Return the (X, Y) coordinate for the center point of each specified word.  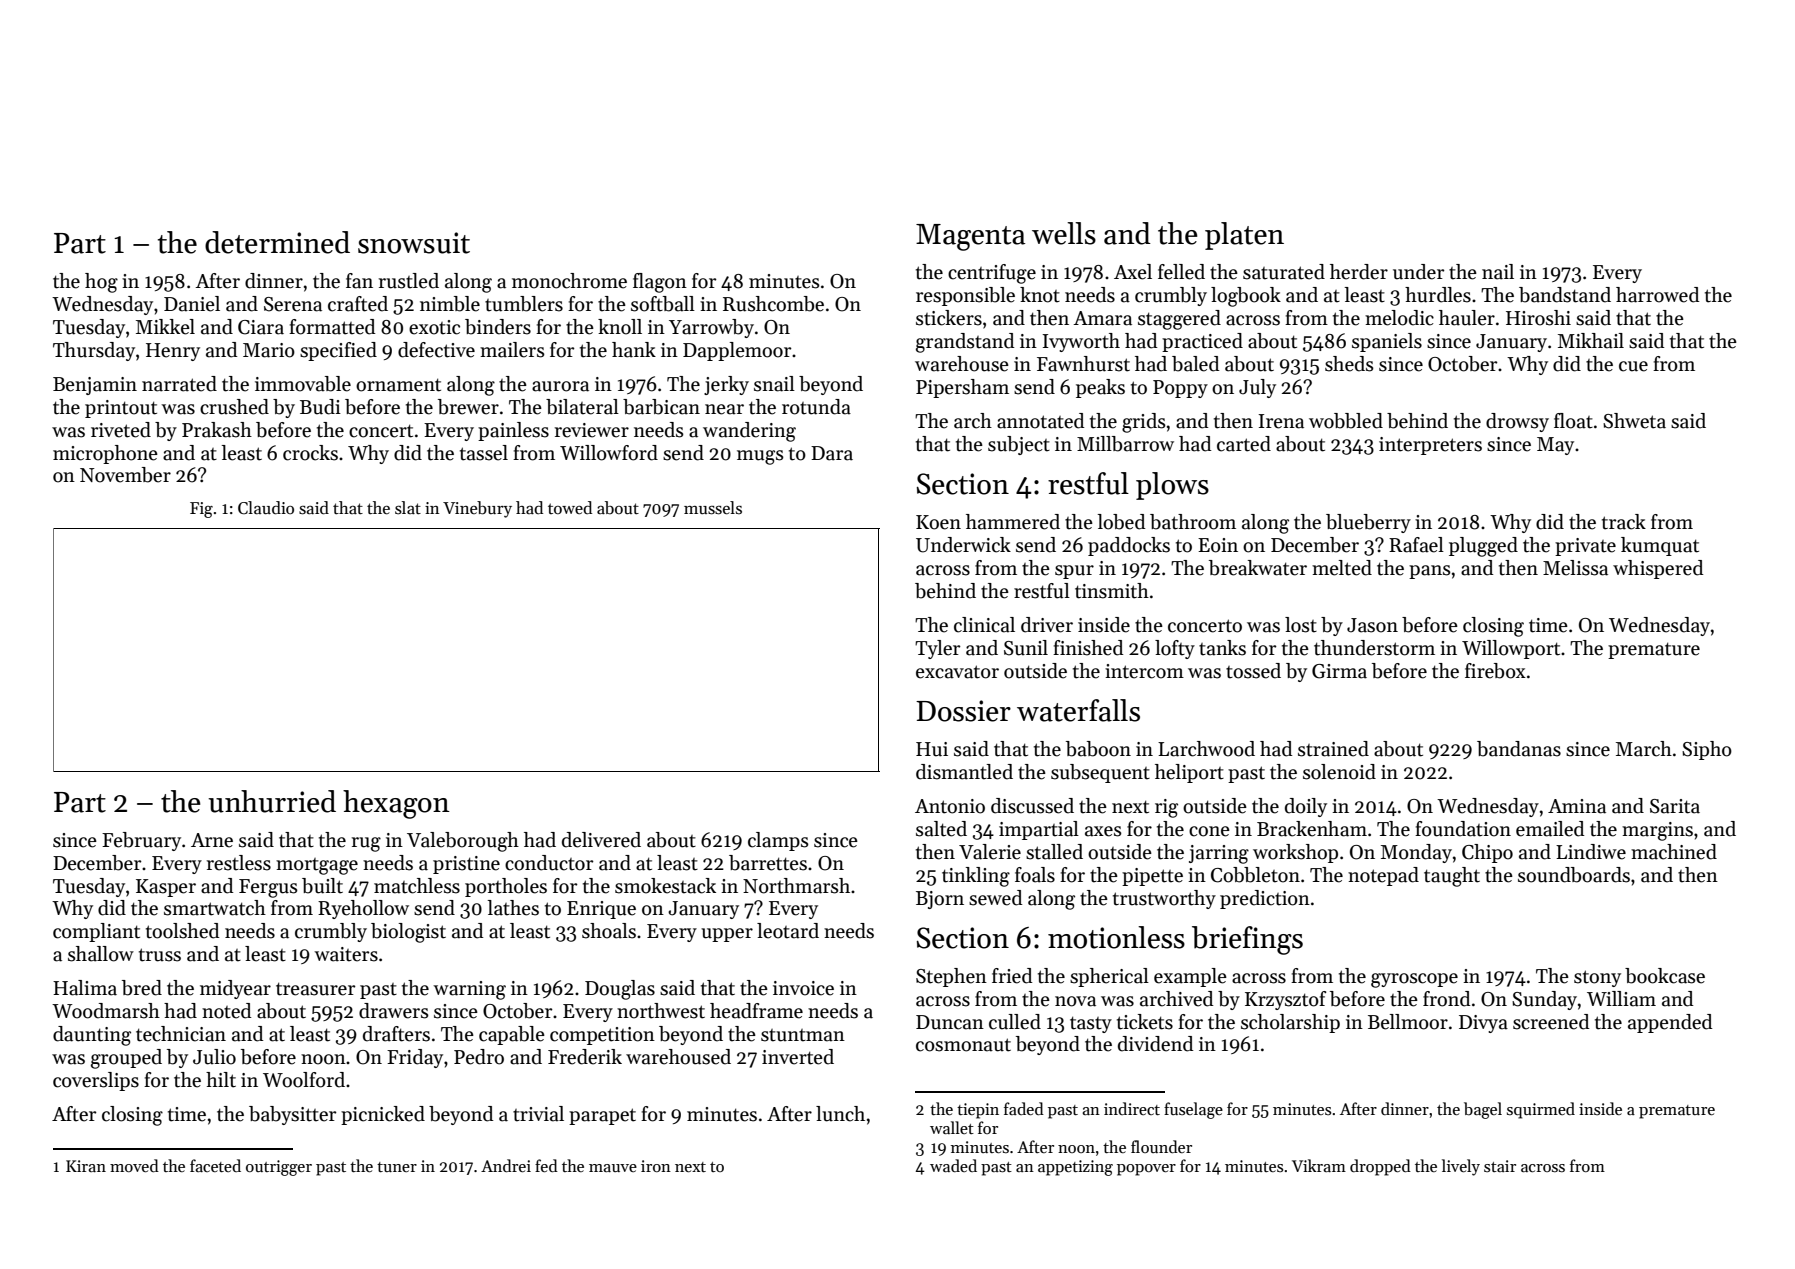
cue (1633, 366)
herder (1359, 272)
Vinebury (477, 509)
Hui (932, 749)
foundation (1463, 829)
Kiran (86, 1166)
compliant (96, 932)
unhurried (272, 801)
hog (101, 283)
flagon (660, 283)
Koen (938, 522)
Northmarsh (796, 886)
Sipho (1707, 750)
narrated (179, 384)
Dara (832, 453)
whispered (1658, 569)
